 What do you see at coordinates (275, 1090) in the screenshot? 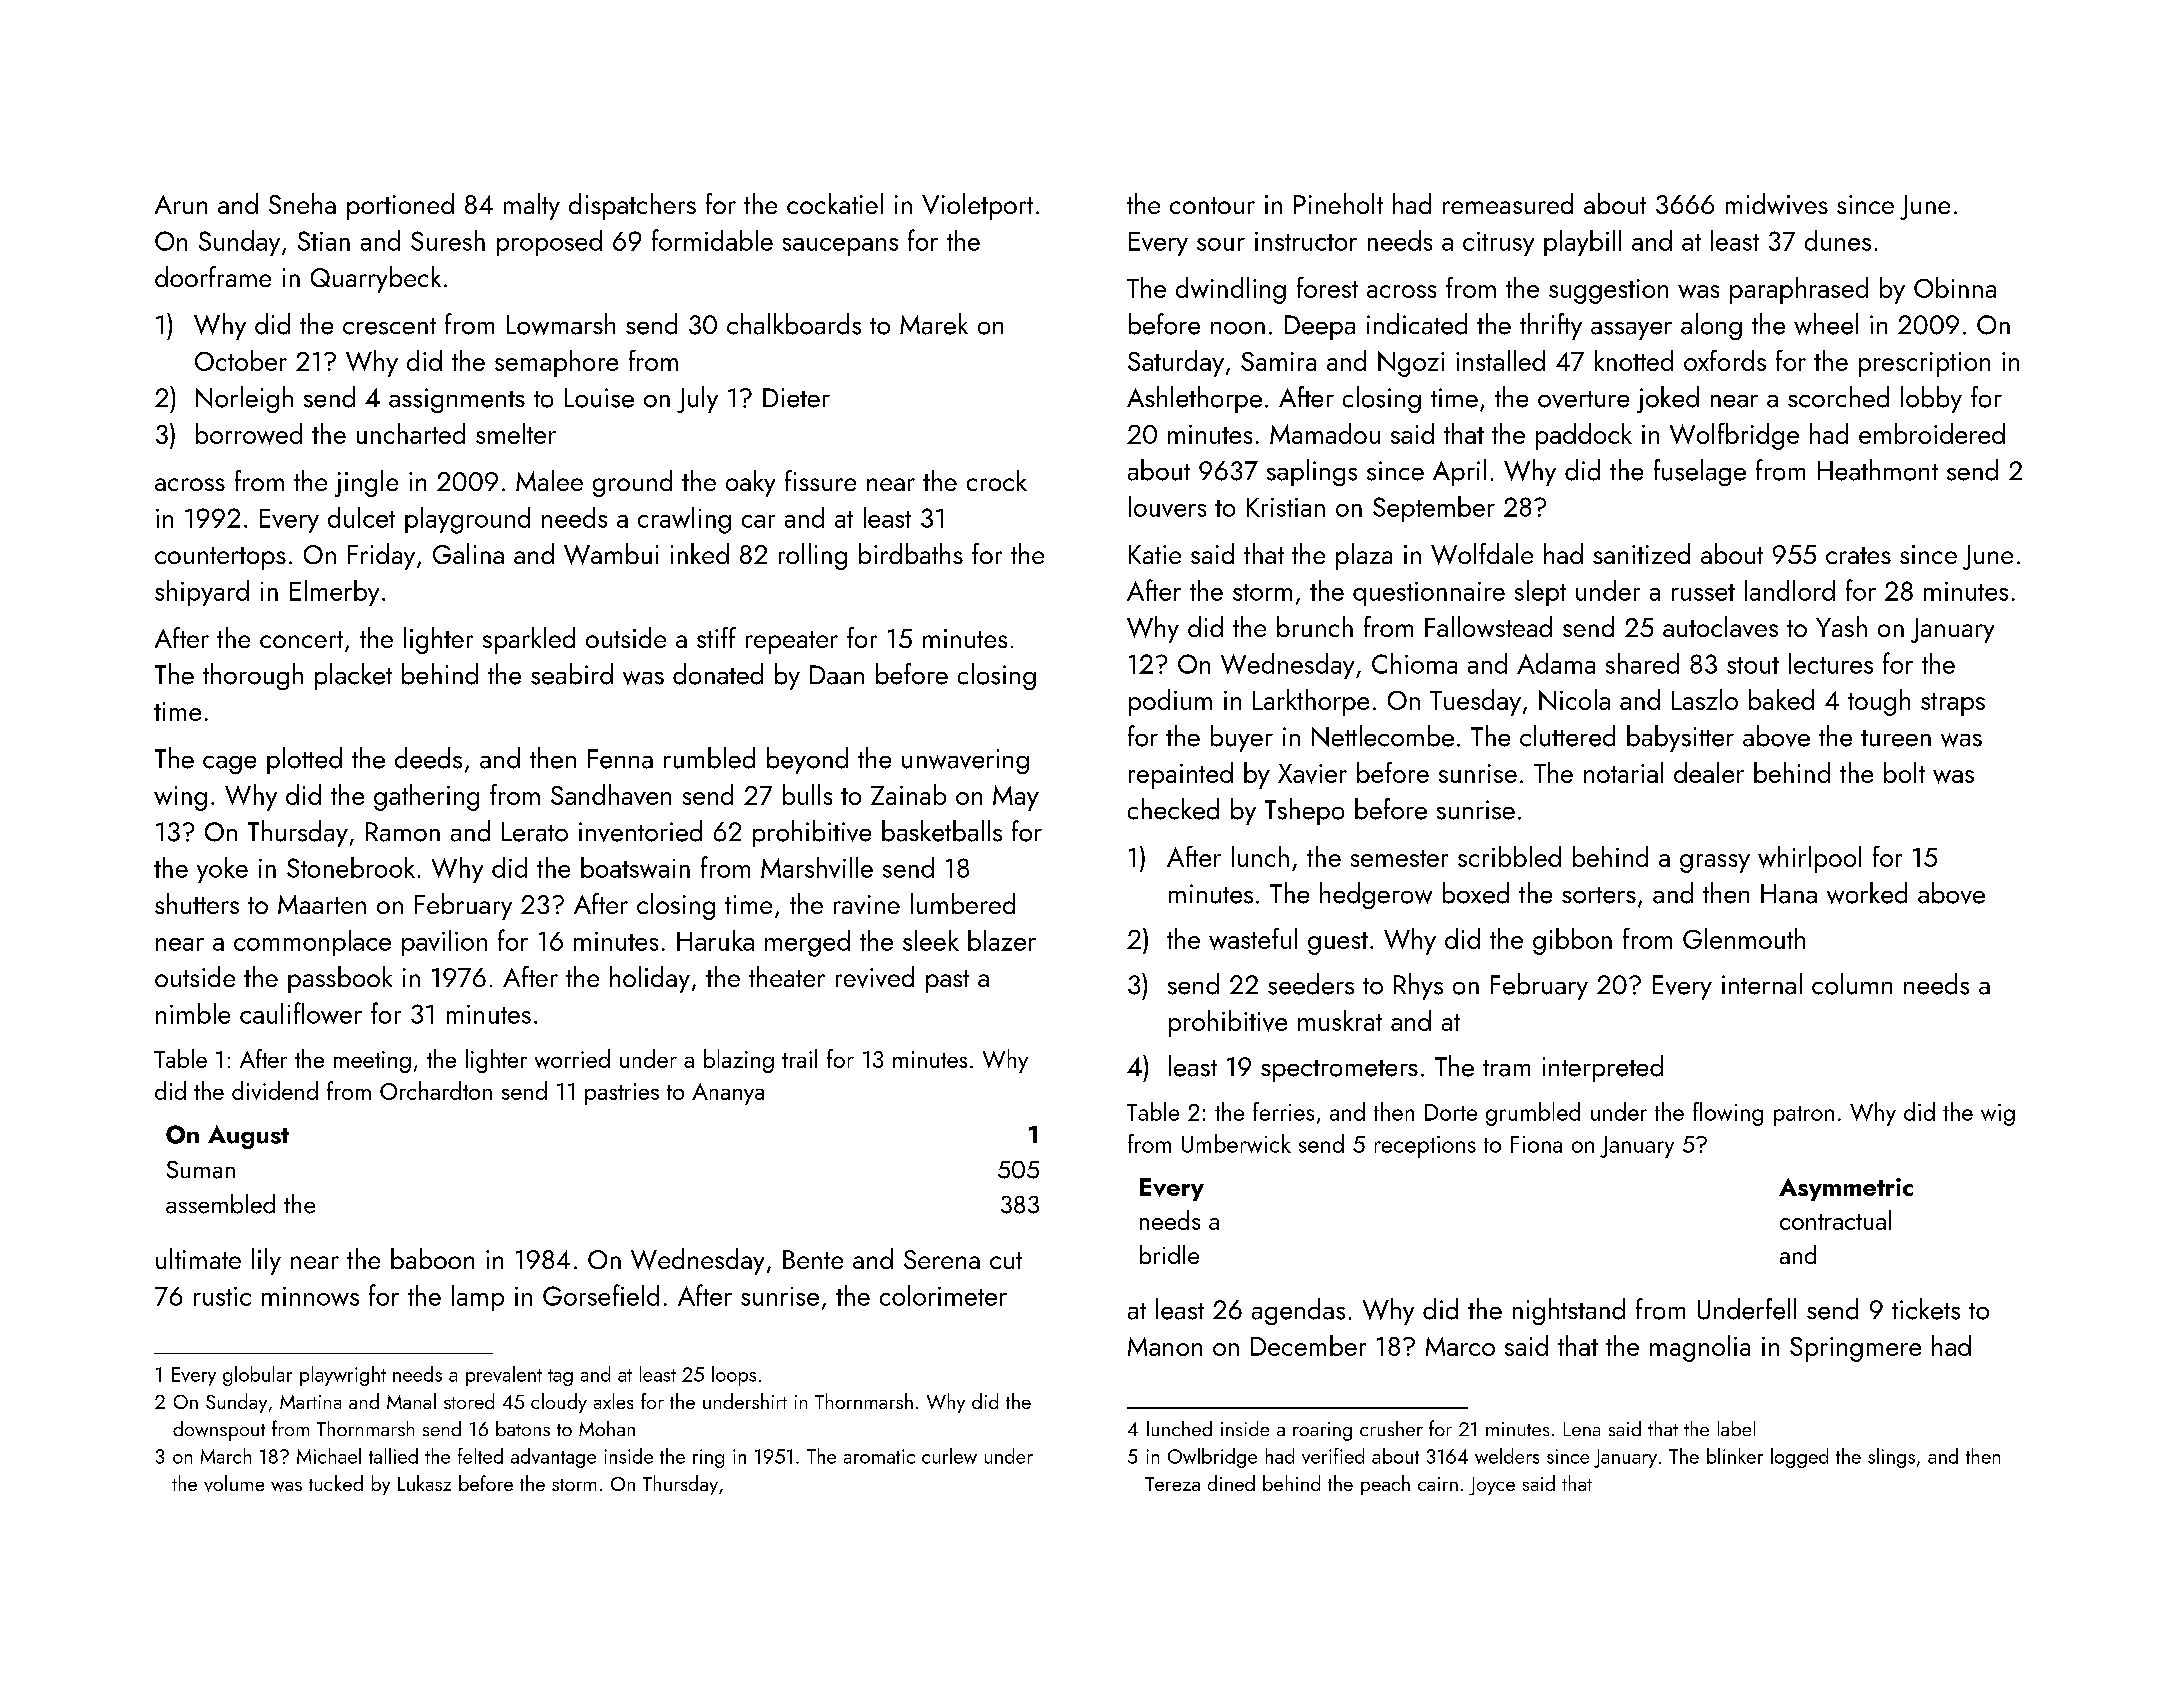
I see `dividend` at bounding box center [275, 1090].
